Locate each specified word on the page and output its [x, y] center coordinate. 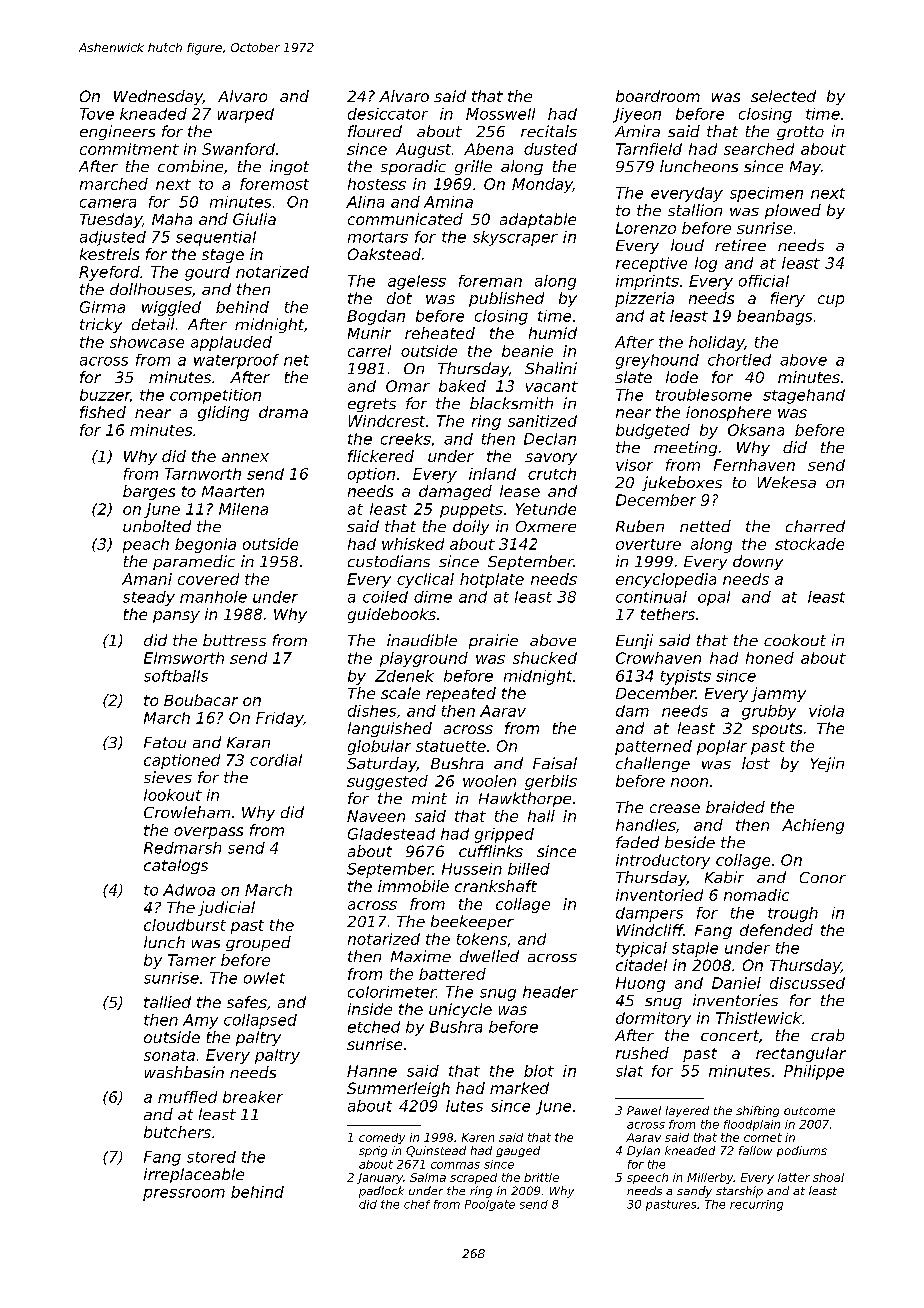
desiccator [388, 114]
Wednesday [158, 97]
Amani [147, 579]
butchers [177, 1132]
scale [400, 693]
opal [714, 598]
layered [687, 1111]
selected [783, 96]
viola [826, 711]
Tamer [192, 960]
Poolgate [490, 1205]
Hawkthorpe [525, 799]
